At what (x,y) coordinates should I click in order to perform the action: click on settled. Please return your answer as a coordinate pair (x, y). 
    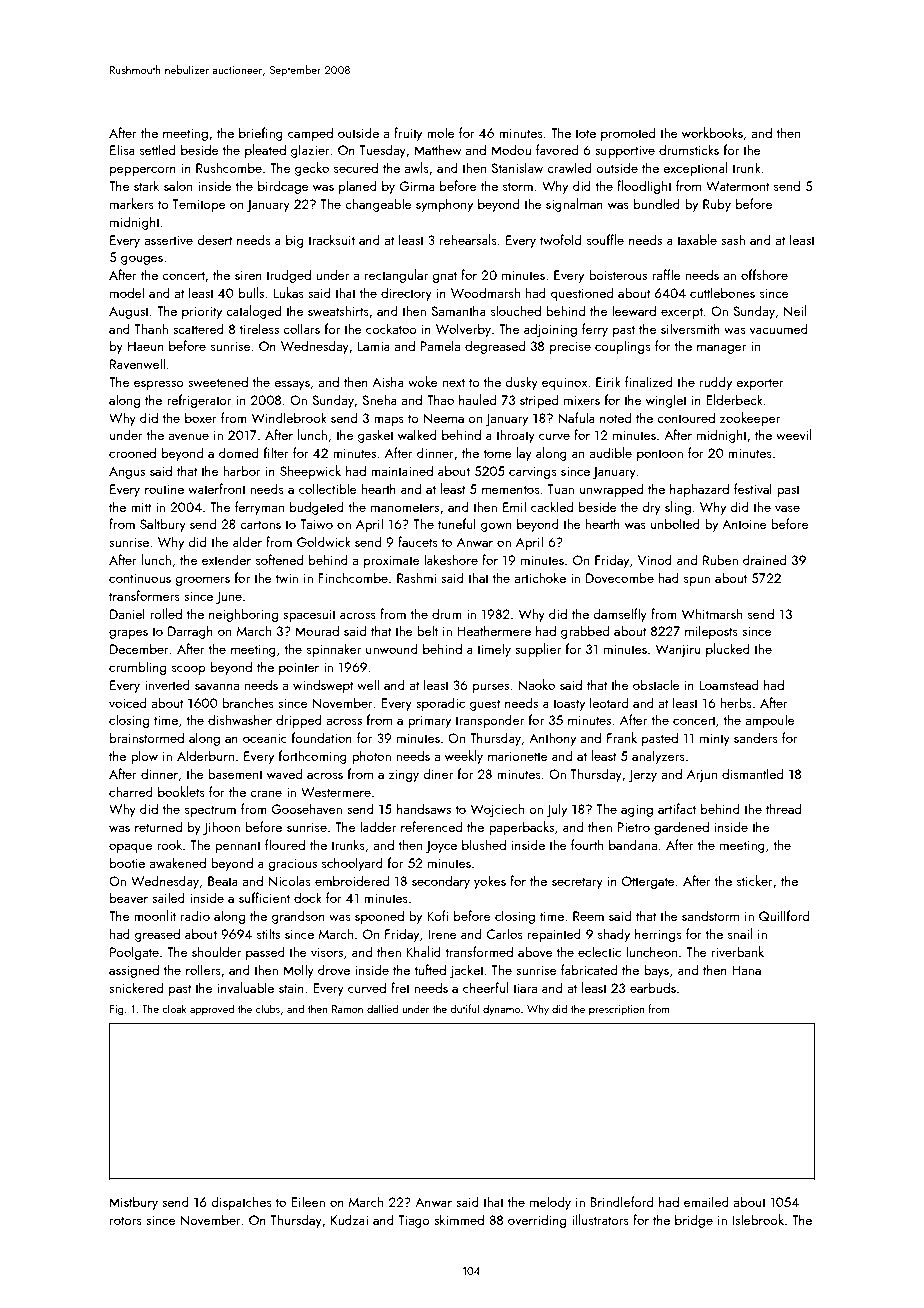
    Looking at the image, I should click on (157, 149).
